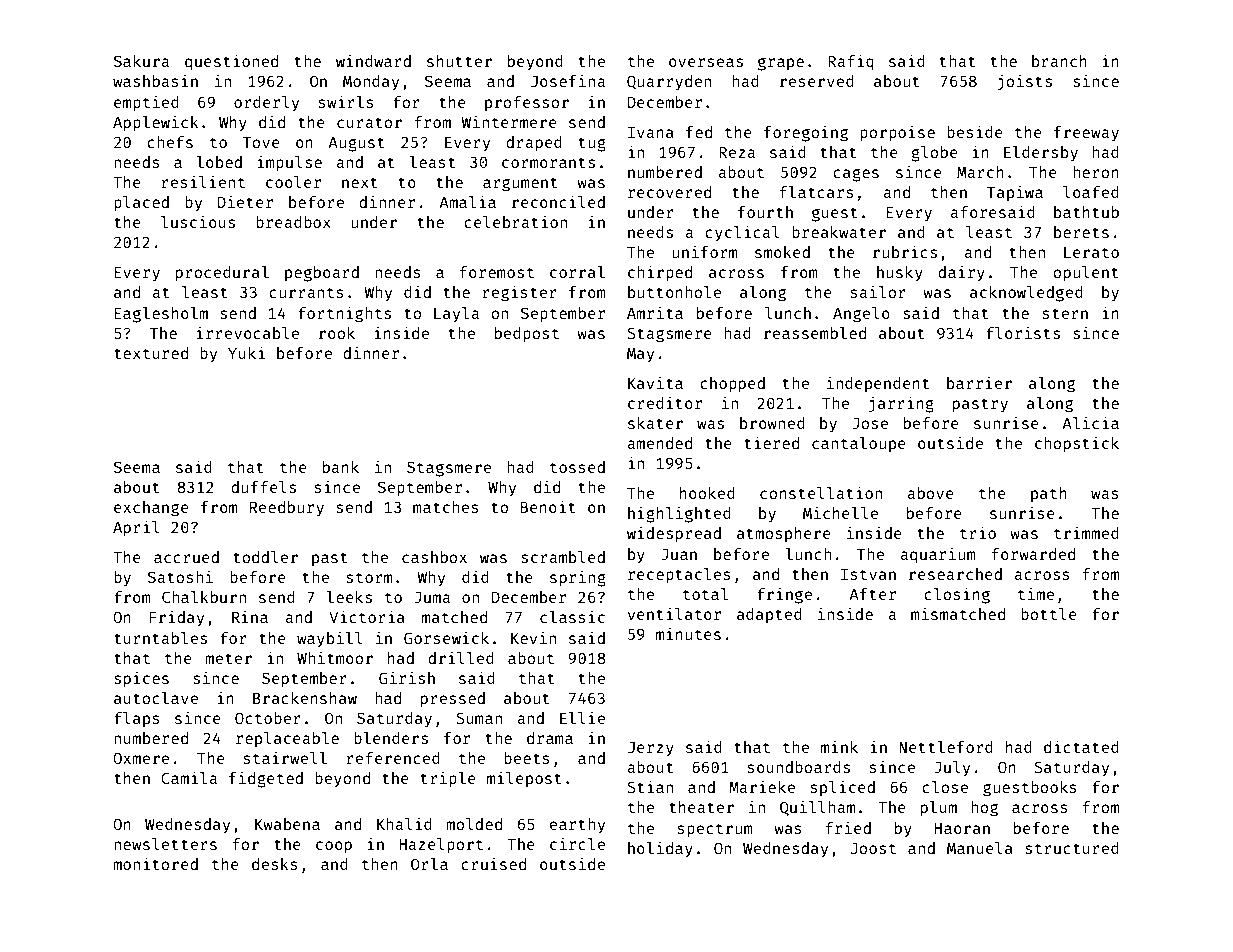 This image has height=952, width=1233. I want to click on above, so click(930, 493).
